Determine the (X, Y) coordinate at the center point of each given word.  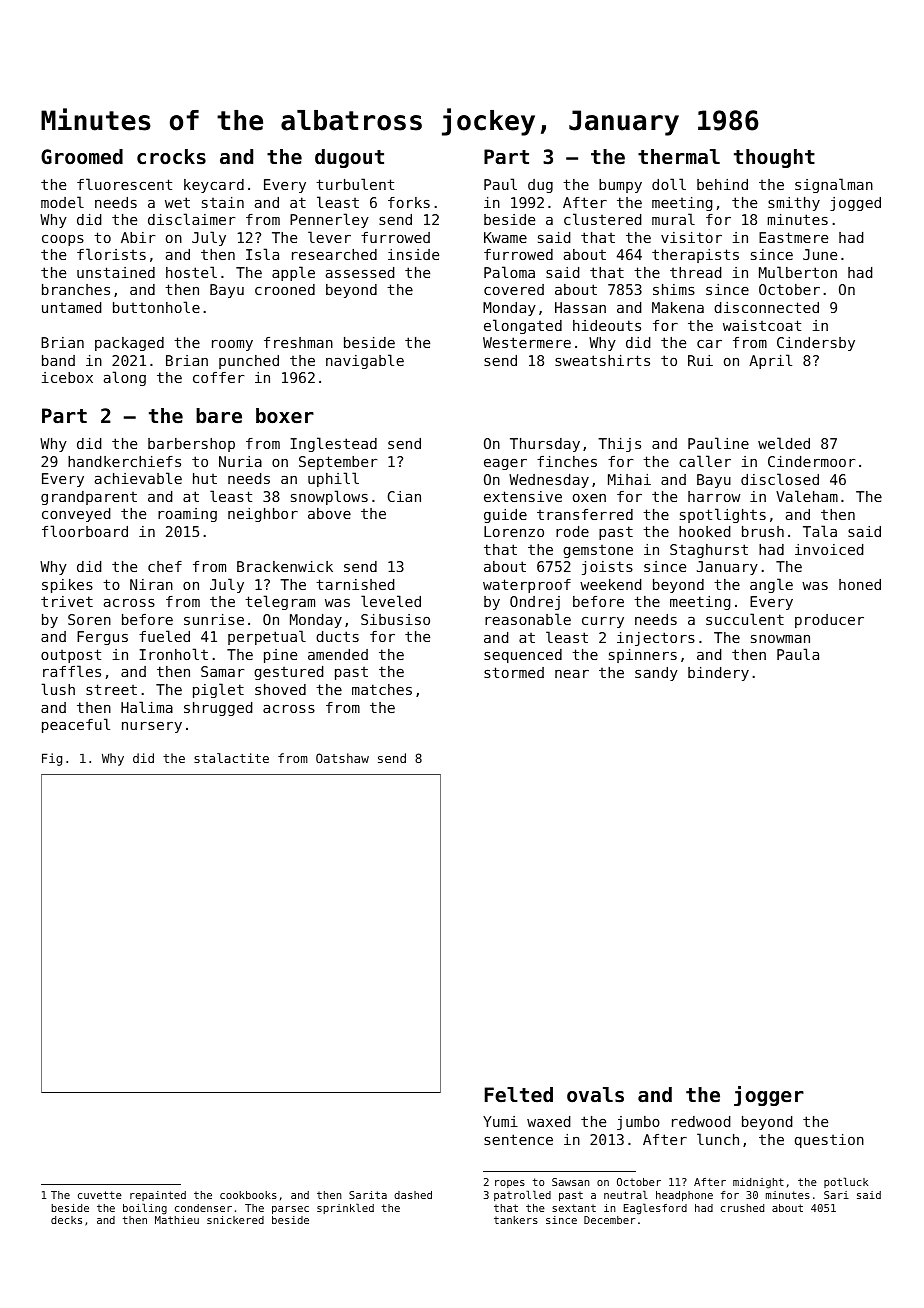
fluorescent (124, 184)
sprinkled (345, 1208)
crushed (742, 1208)
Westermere (527, 342)
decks (66, 1220)
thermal (679, 157)
